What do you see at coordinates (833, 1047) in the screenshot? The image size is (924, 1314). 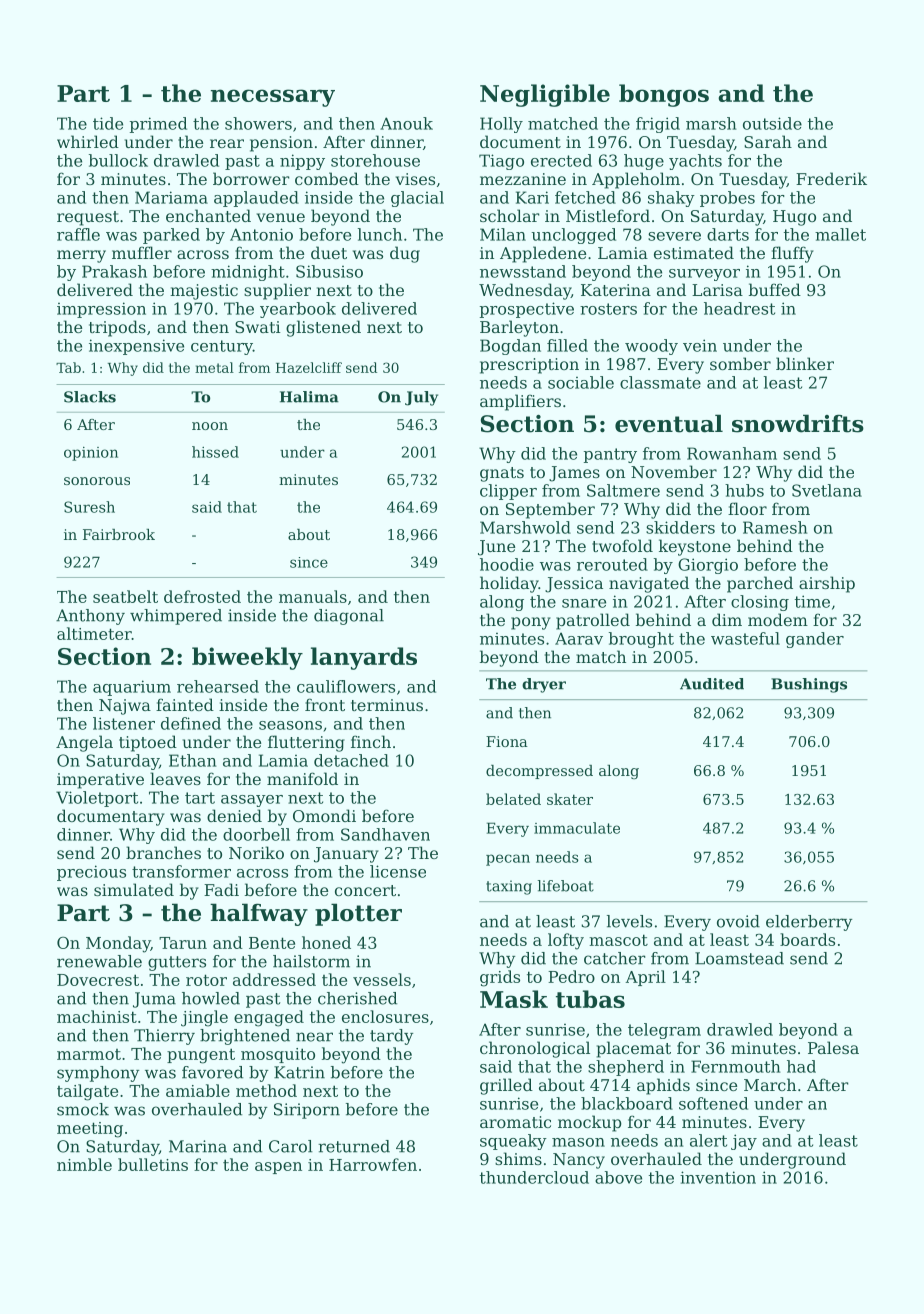 I see `Palesa` at bounding box center [833, 1047].
